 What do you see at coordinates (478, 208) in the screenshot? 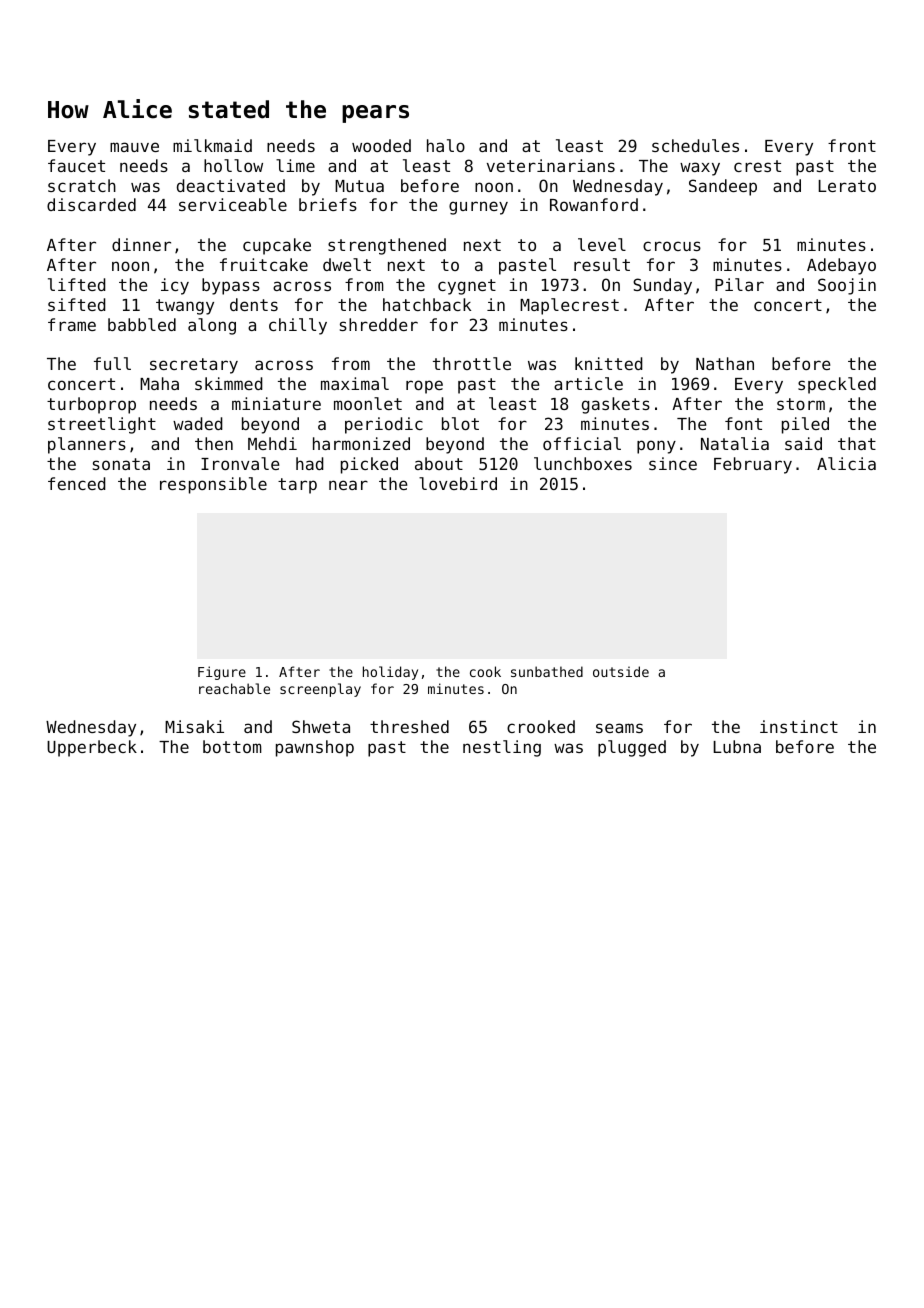
I see `gurney` at bounding box center [478, 208].
